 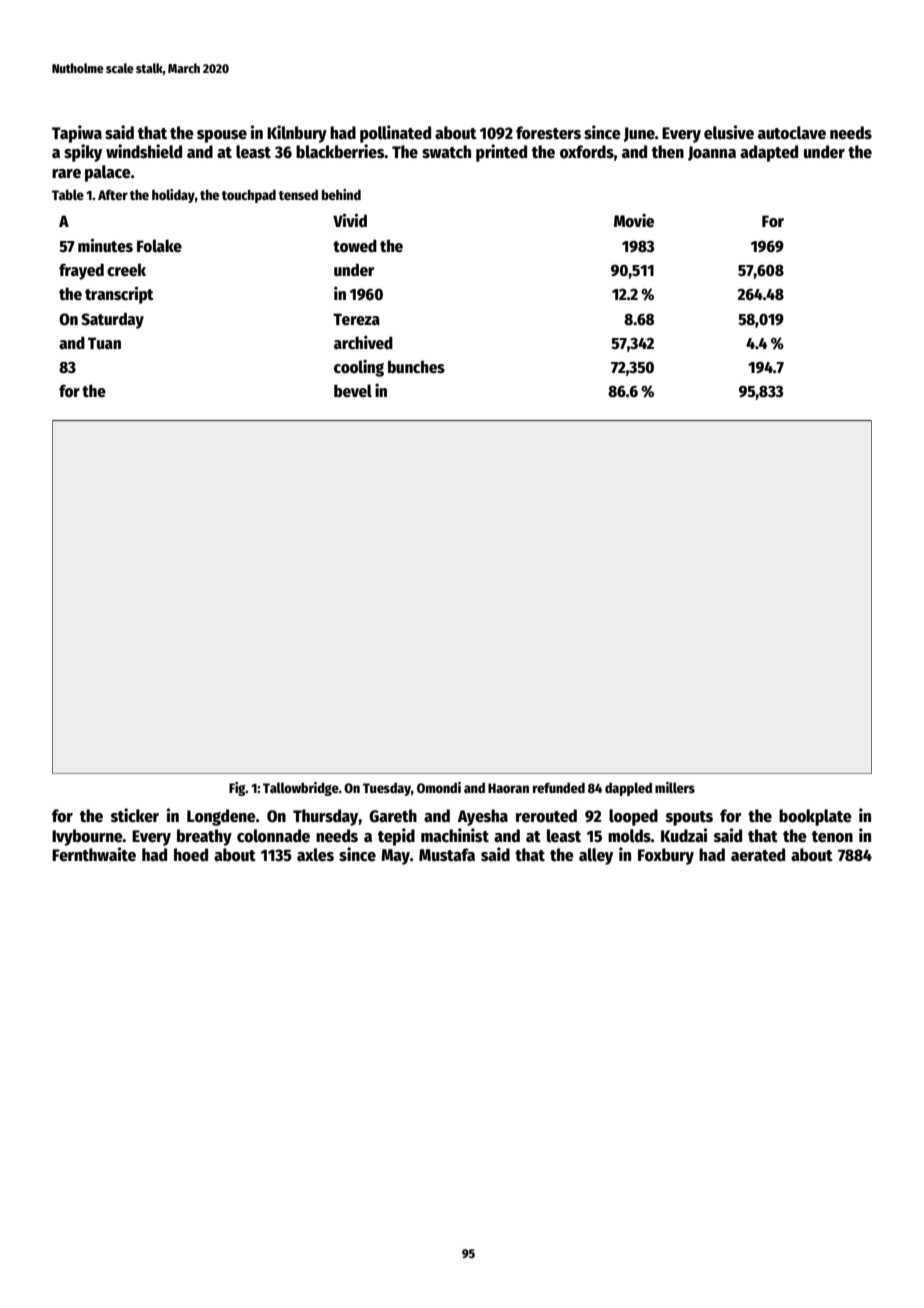 What do you see at coordinates (634, 221) in the screenshot?
I see `Movie` at bounding box center [634, 221].
